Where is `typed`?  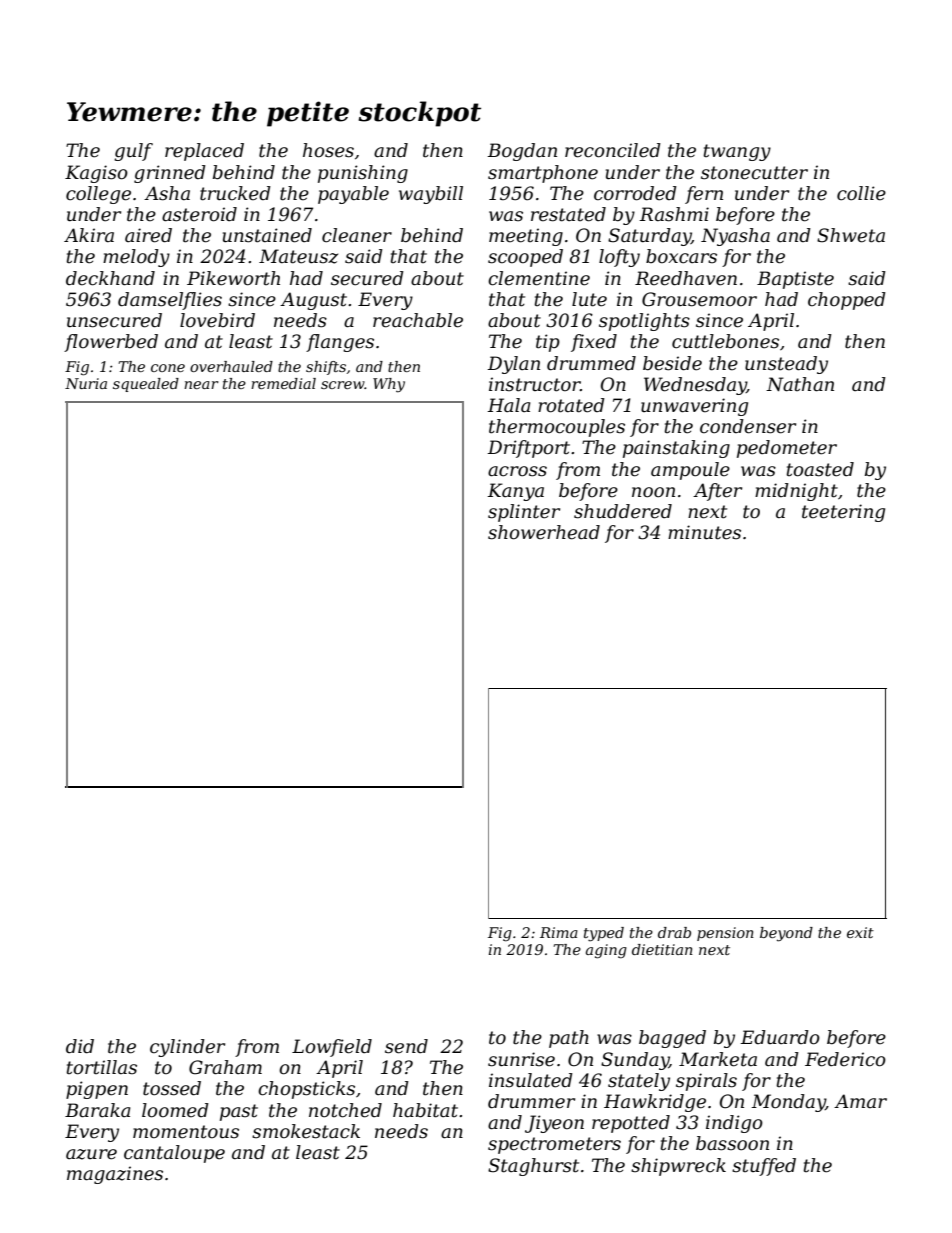 typed is located at coordinates (604, 934).
